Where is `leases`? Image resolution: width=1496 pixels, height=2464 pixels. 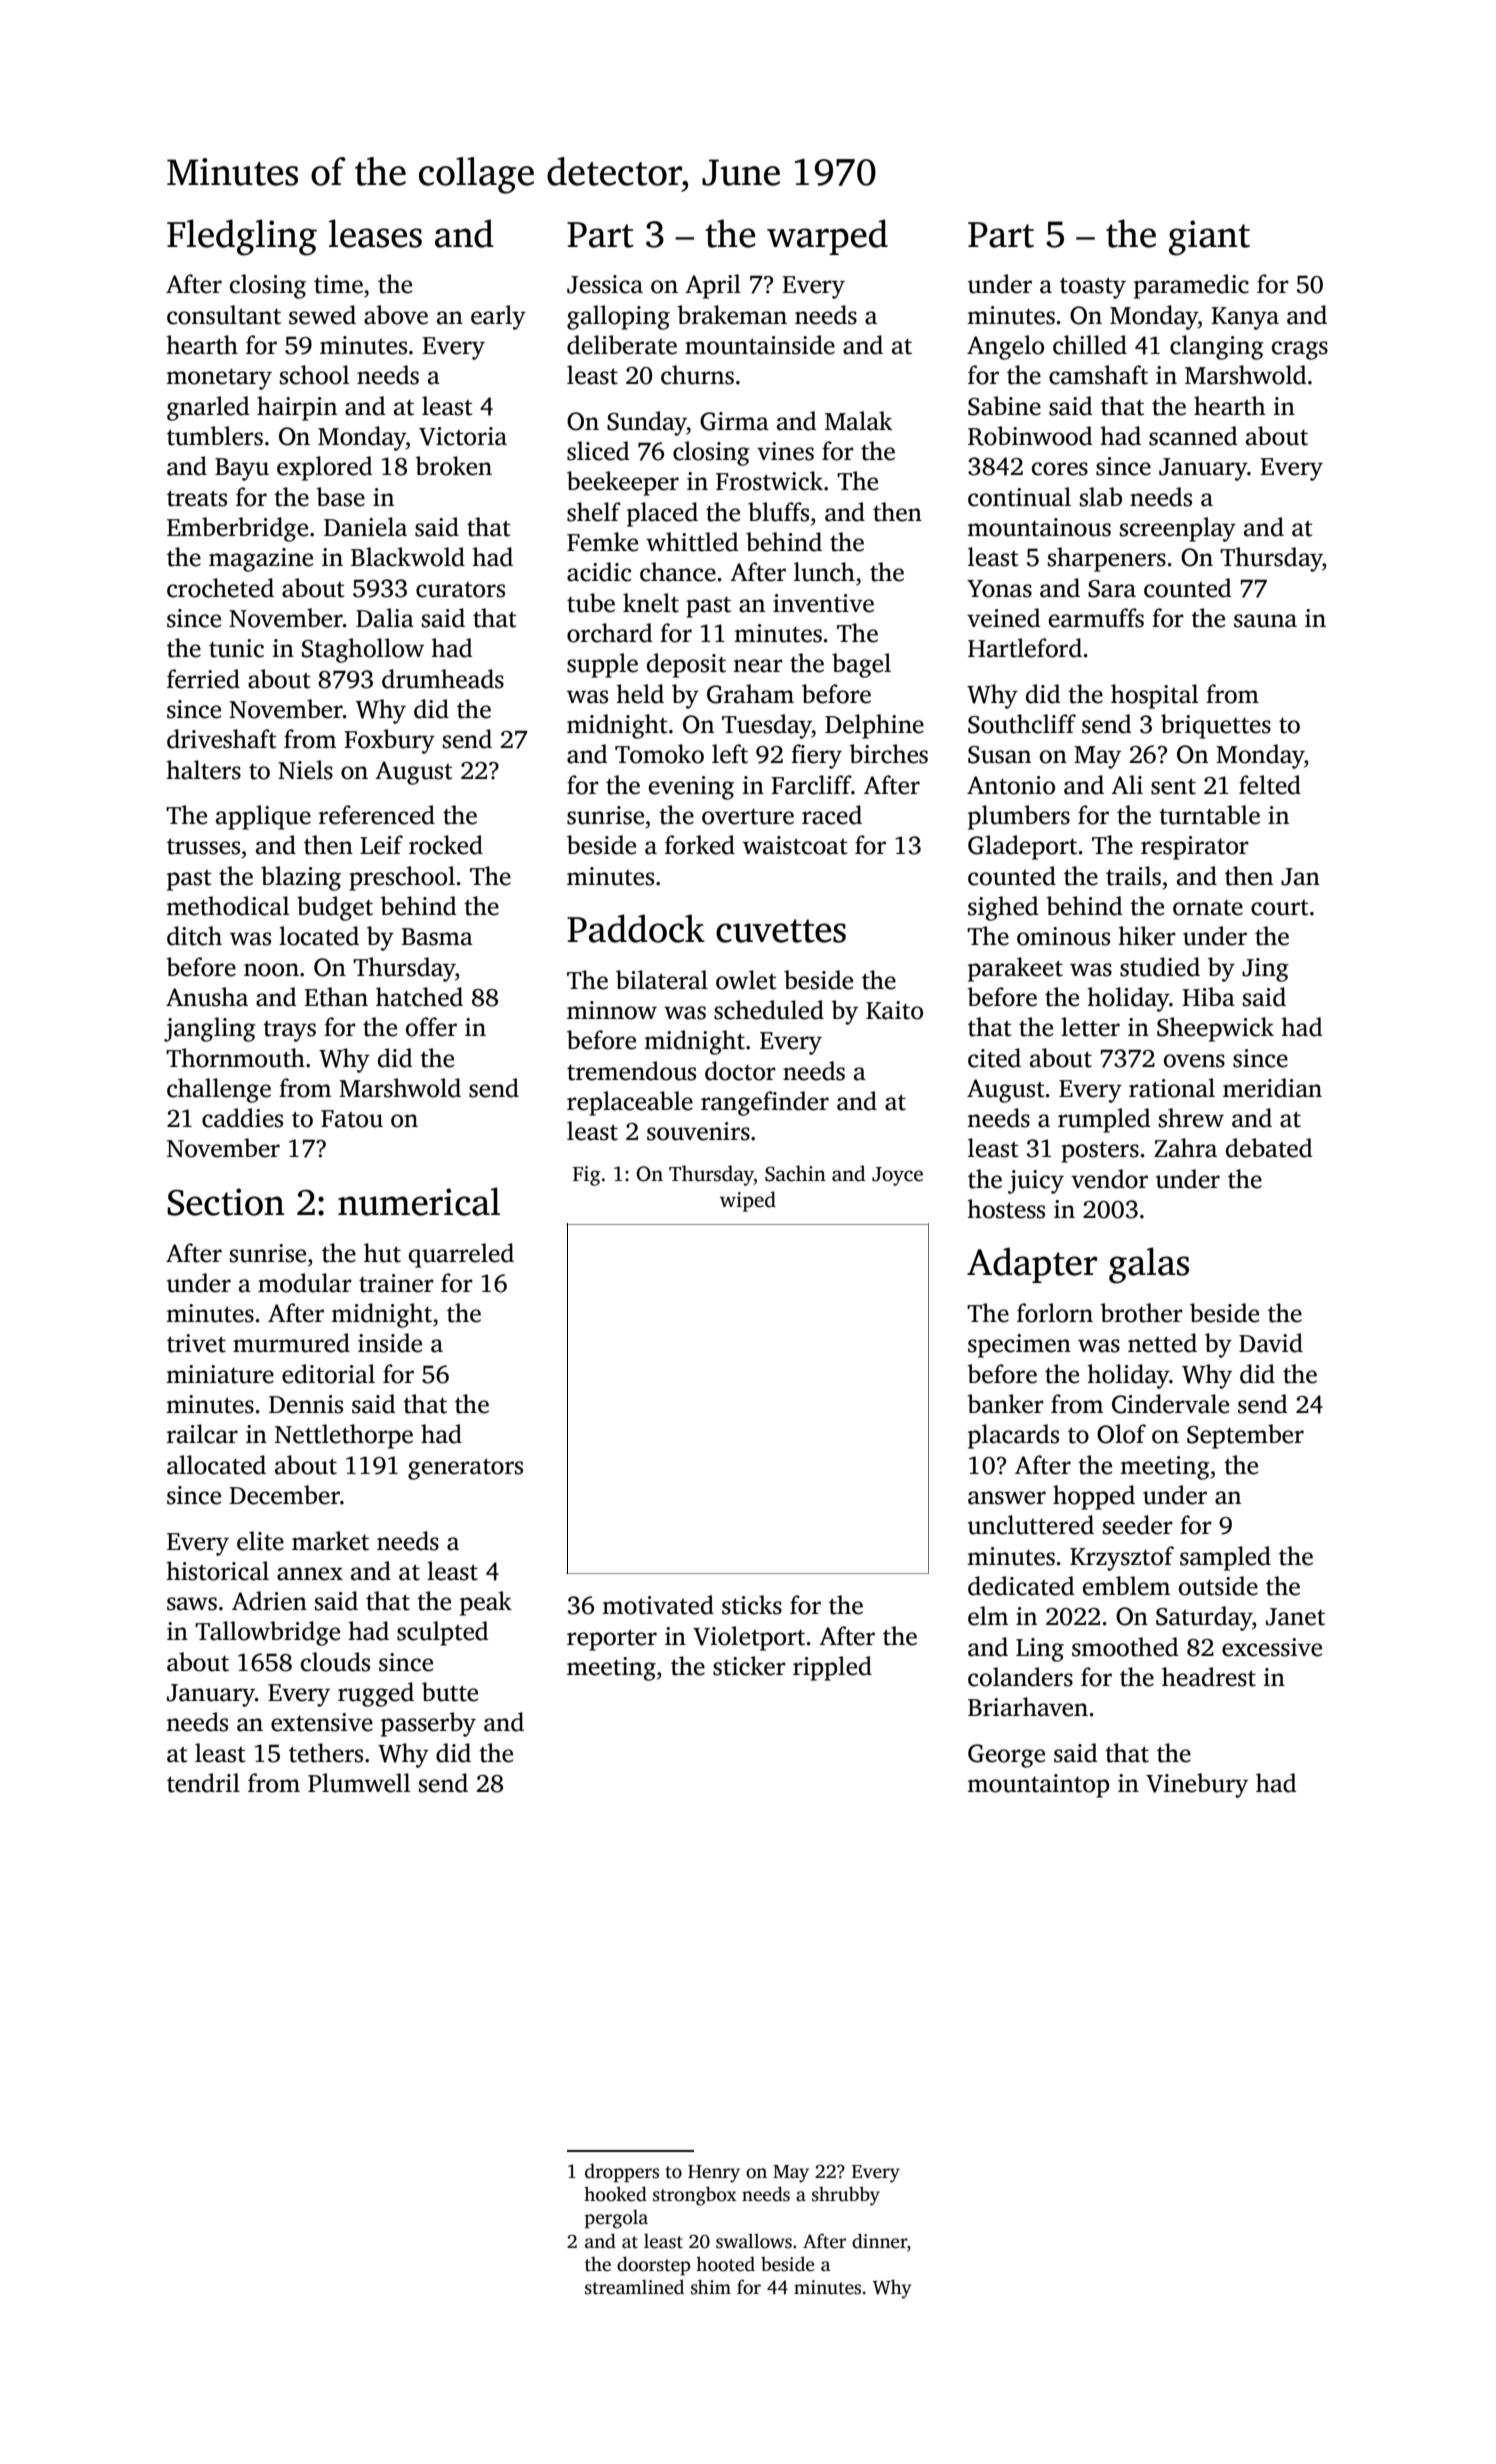
leases is located at coordinates (375, 233).
